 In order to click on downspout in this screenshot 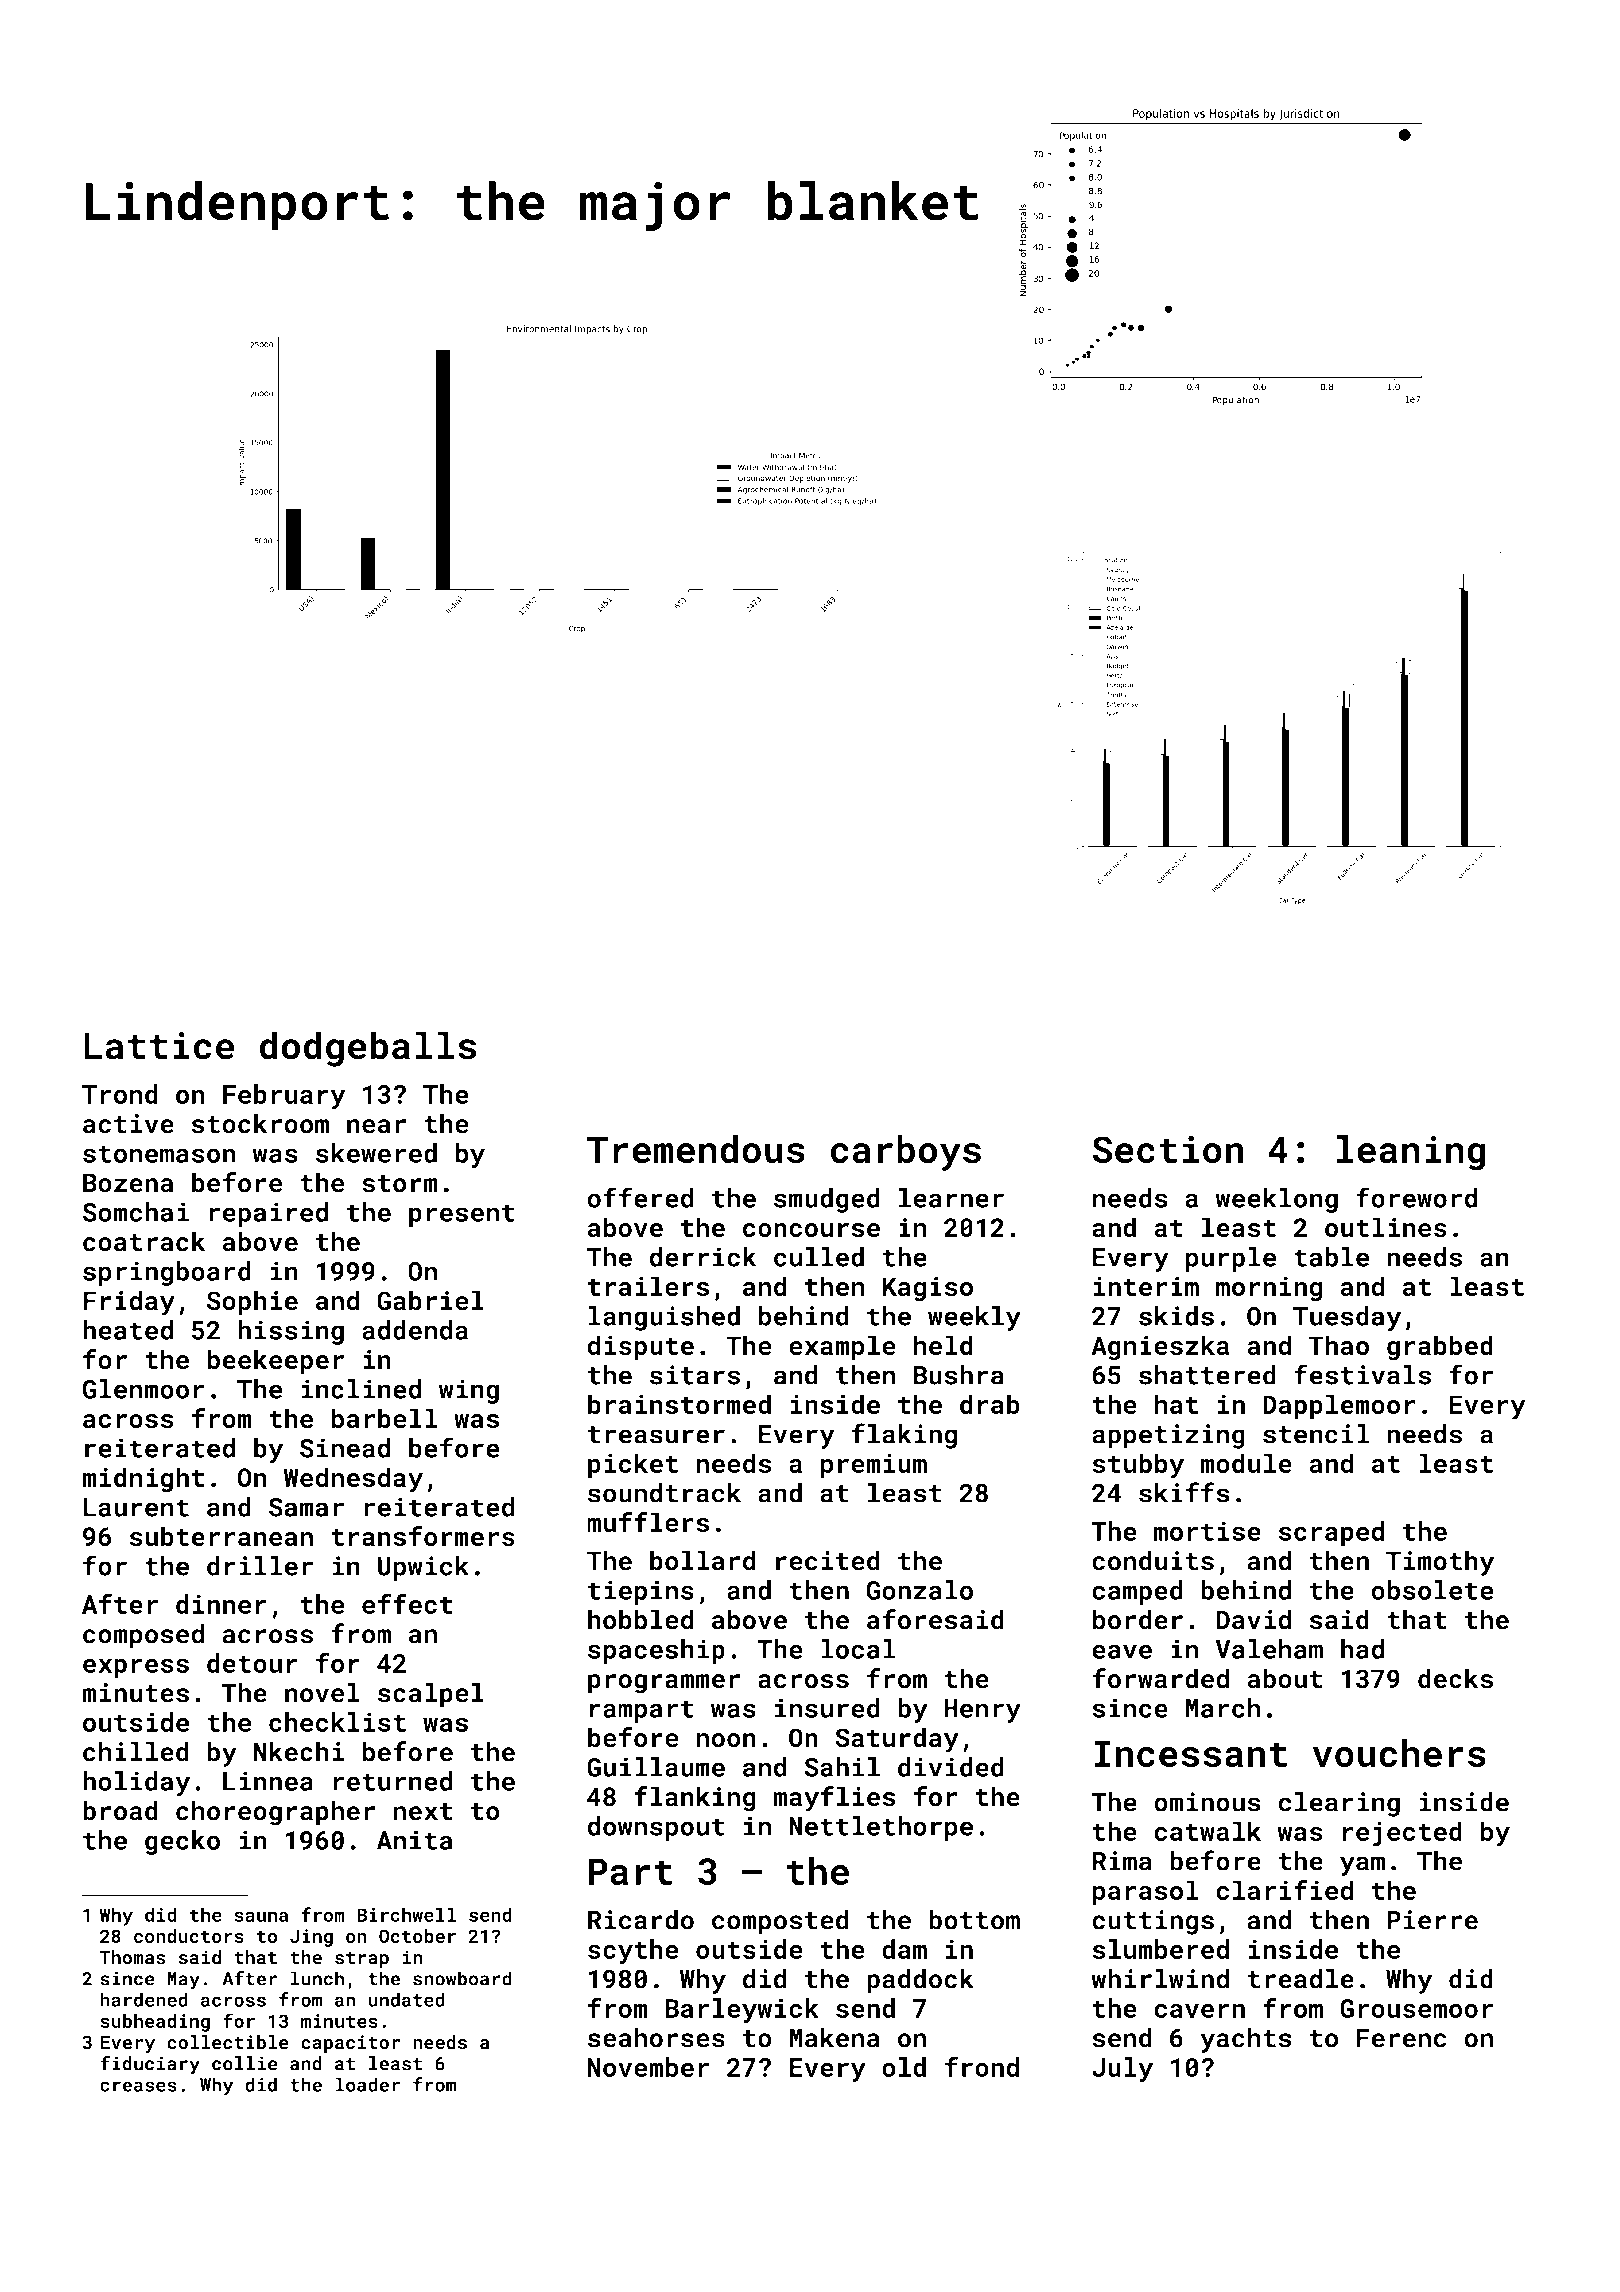, I will do `click(656, 1828)`.
